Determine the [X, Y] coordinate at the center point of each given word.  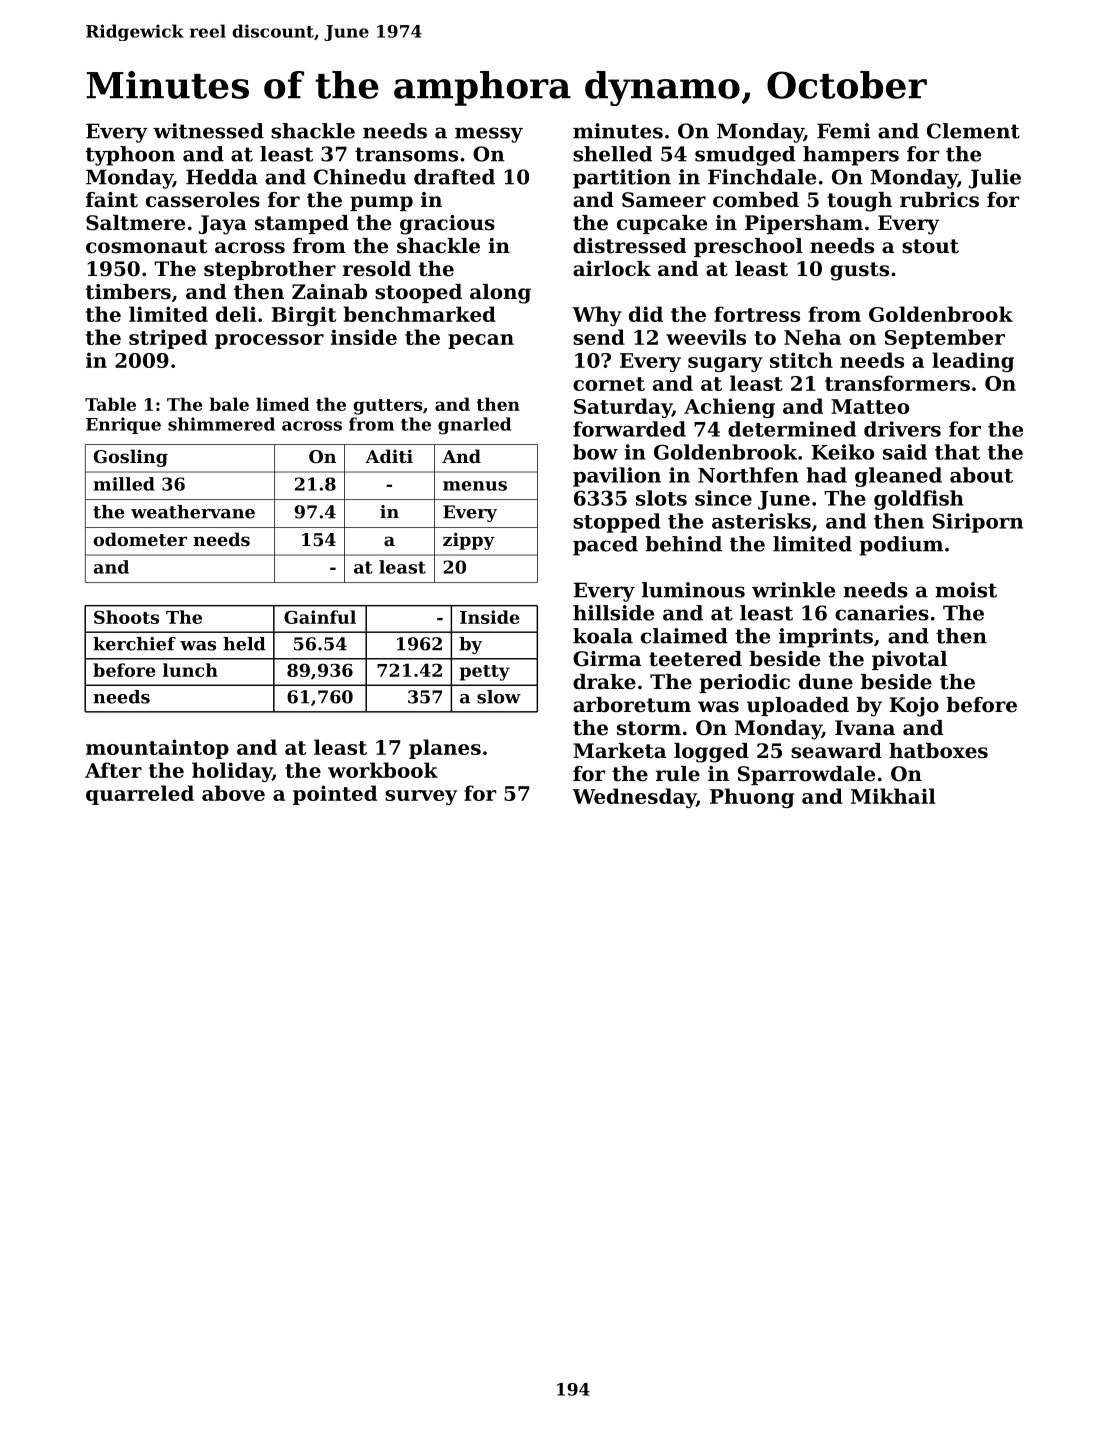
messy [489, 135]
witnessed [208, 131]
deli [236, 314]
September [945, 339]
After [113, 770]
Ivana [865, 728]
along [500, 294]
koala [603, 636]
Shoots [126, 617]
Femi [844, 131]
